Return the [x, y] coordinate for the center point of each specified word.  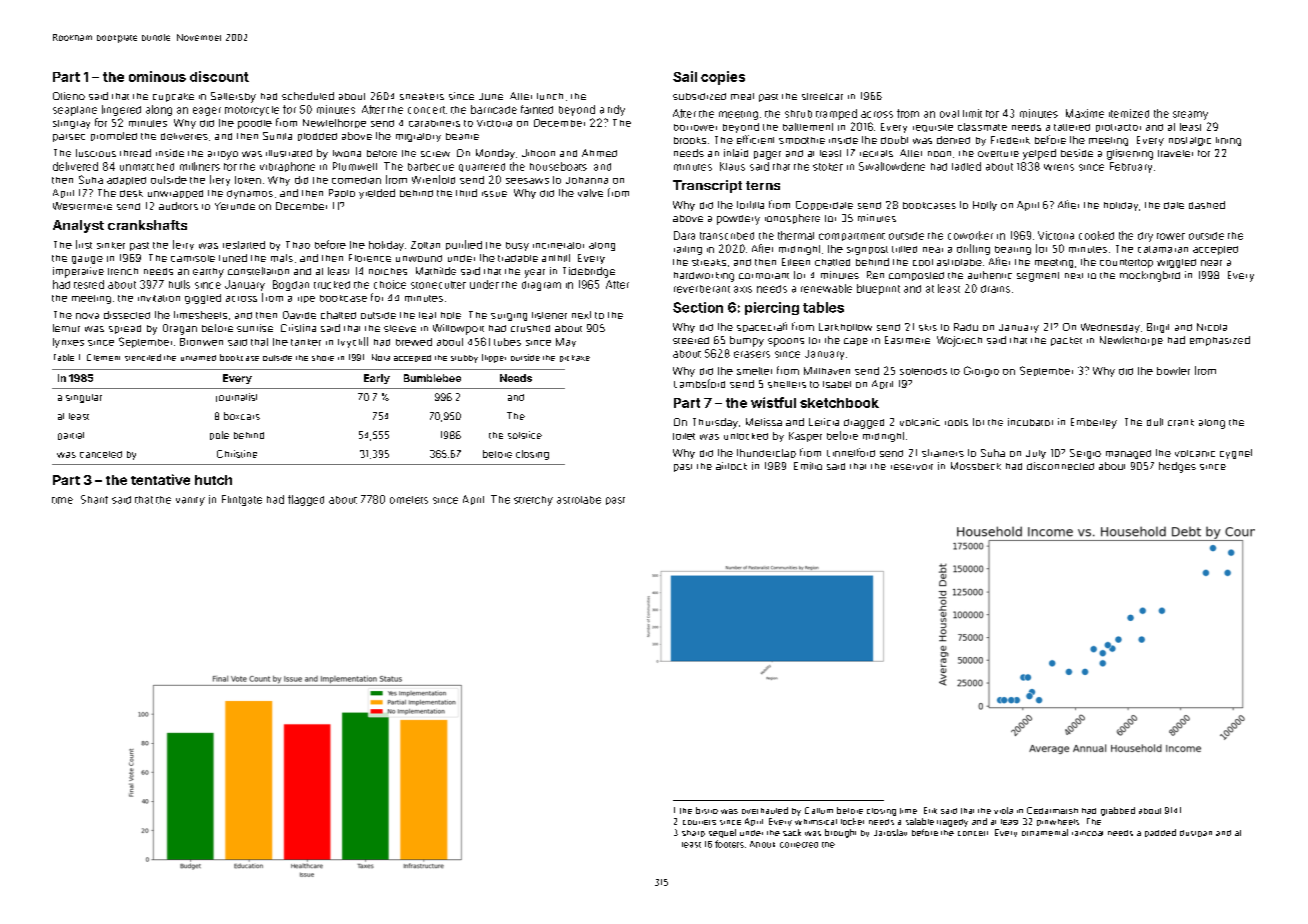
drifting [973, 249]
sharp [693, 833]
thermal [796, 235]
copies [723, 78]
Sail [685, 76]
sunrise [255, 328]
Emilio [808, 466]
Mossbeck [976, 466]
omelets [409, 500]
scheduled [308, 96]
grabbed [1118, 811]
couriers [699, 822]
